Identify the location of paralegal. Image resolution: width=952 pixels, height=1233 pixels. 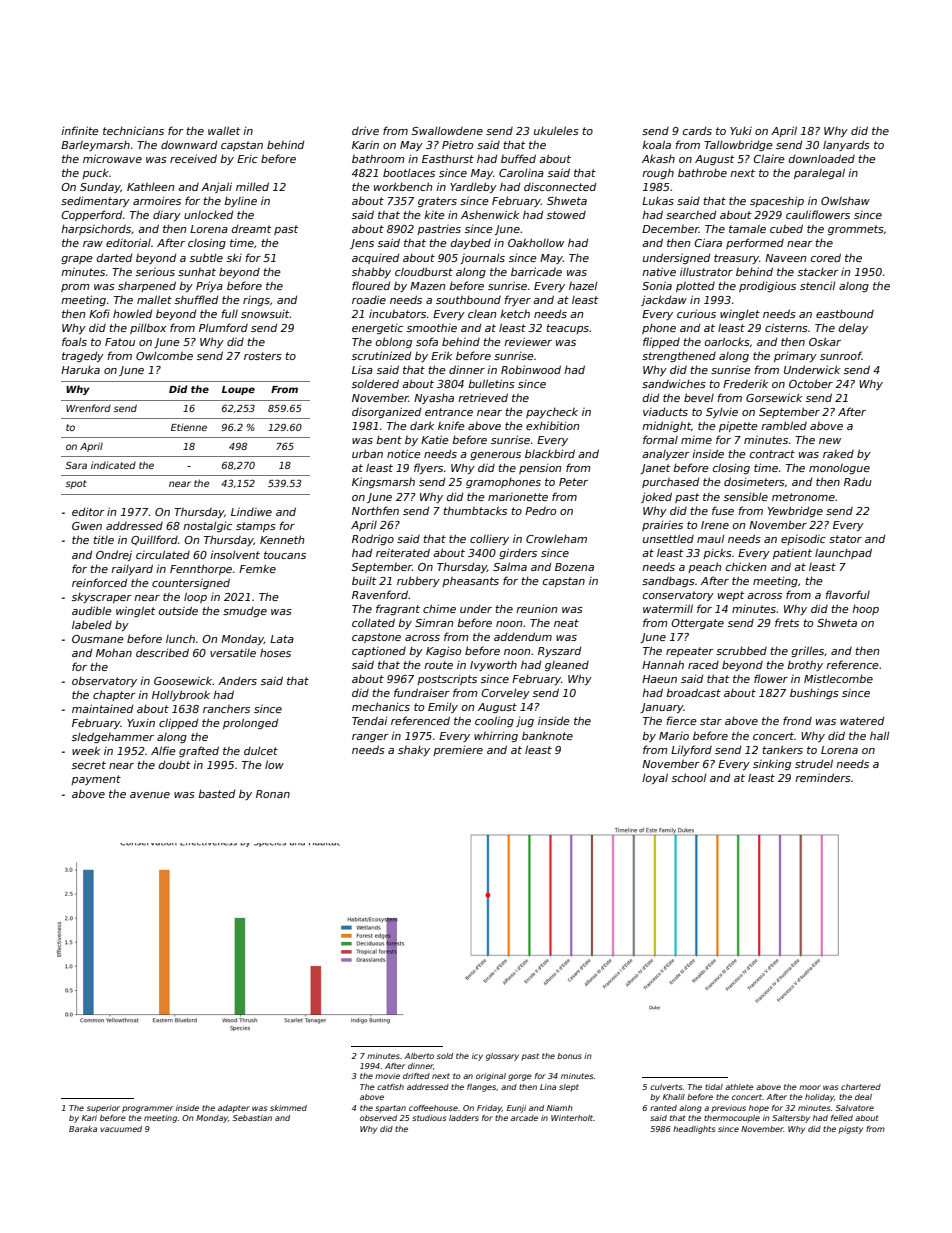
(819, 173).
